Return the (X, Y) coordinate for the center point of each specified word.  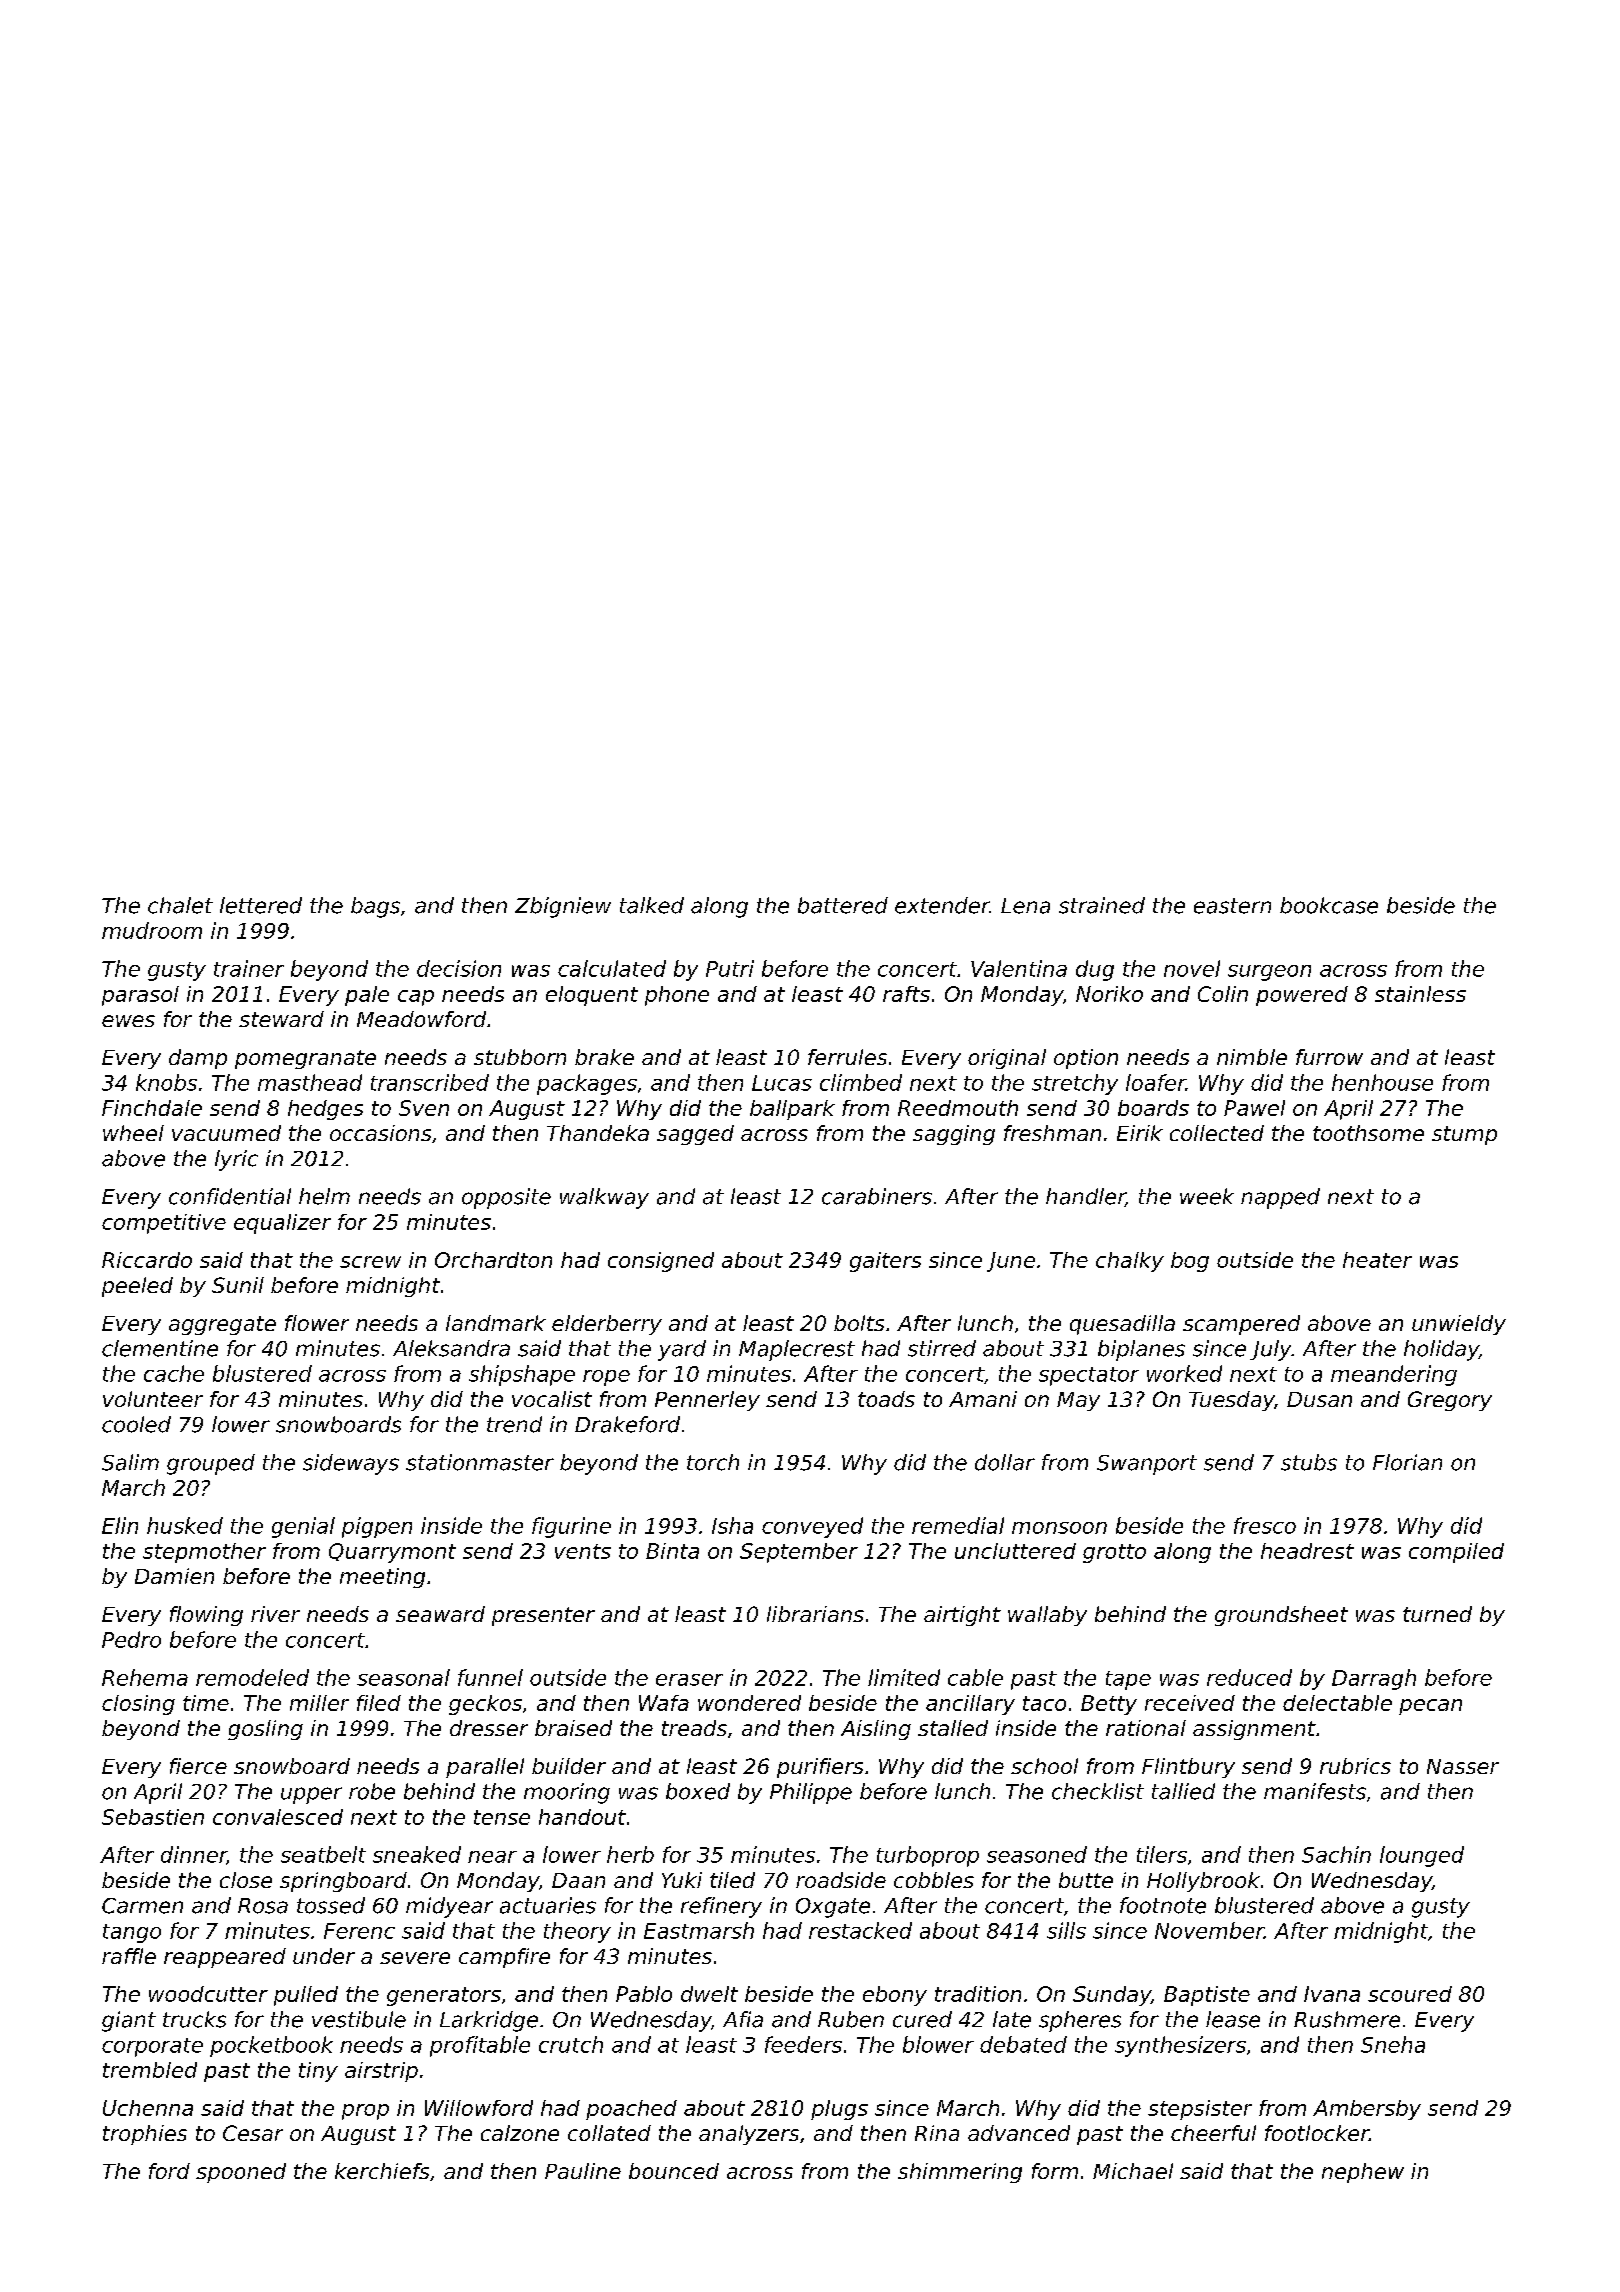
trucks (194, 2019)
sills (1066, 1930)
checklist (1098, 1791)
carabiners (877, 1196)
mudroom (152, 930)
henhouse (1382, 1082)
